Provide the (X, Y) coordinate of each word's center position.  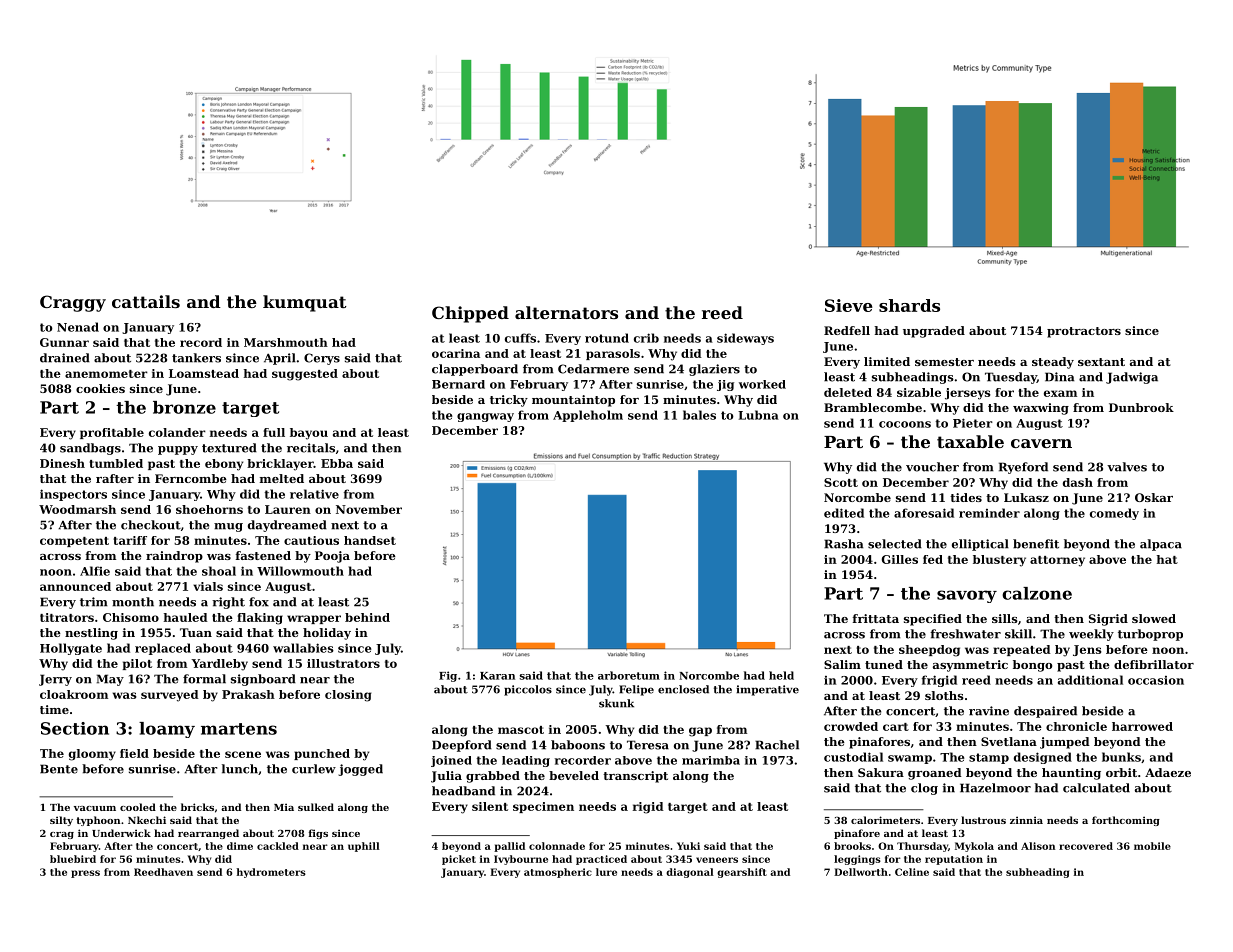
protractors (1084, 332)
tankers (196, 358)
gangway (485, 417)
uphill (364, 847)
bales (699, 415)
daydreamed (287, 526)
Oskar (1154, 497)
